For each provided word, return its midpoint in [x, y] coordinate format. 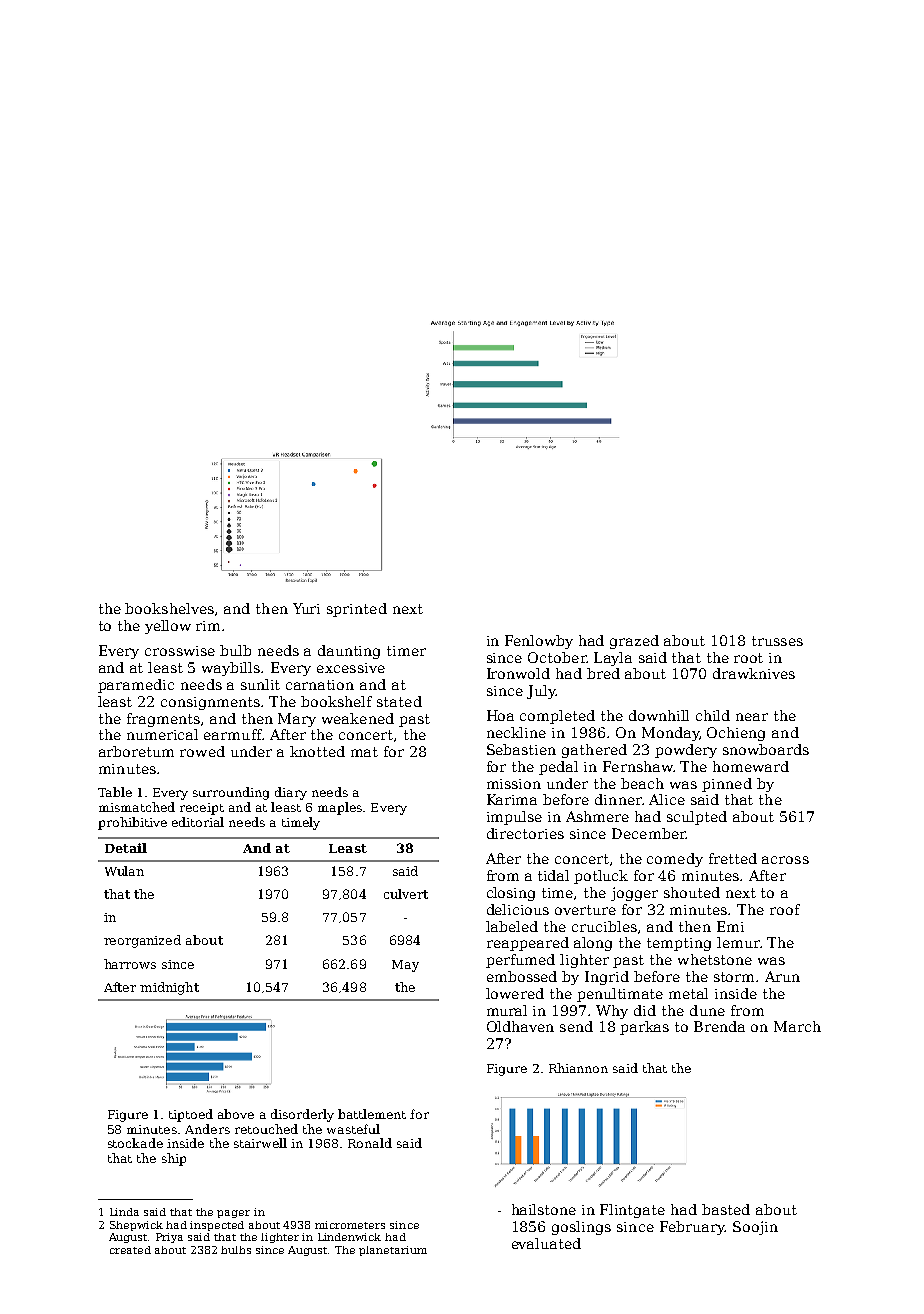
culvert [406, 894]
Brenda [719, 1026]
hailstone [544, 1209]
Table [115, 792]
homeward [751, 766]
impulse [514, 818]
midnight [169, 988]
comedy [675, 860]
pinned [727, 785]
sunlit [260, 684]
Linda [124, 1212]
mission [514, 784]
